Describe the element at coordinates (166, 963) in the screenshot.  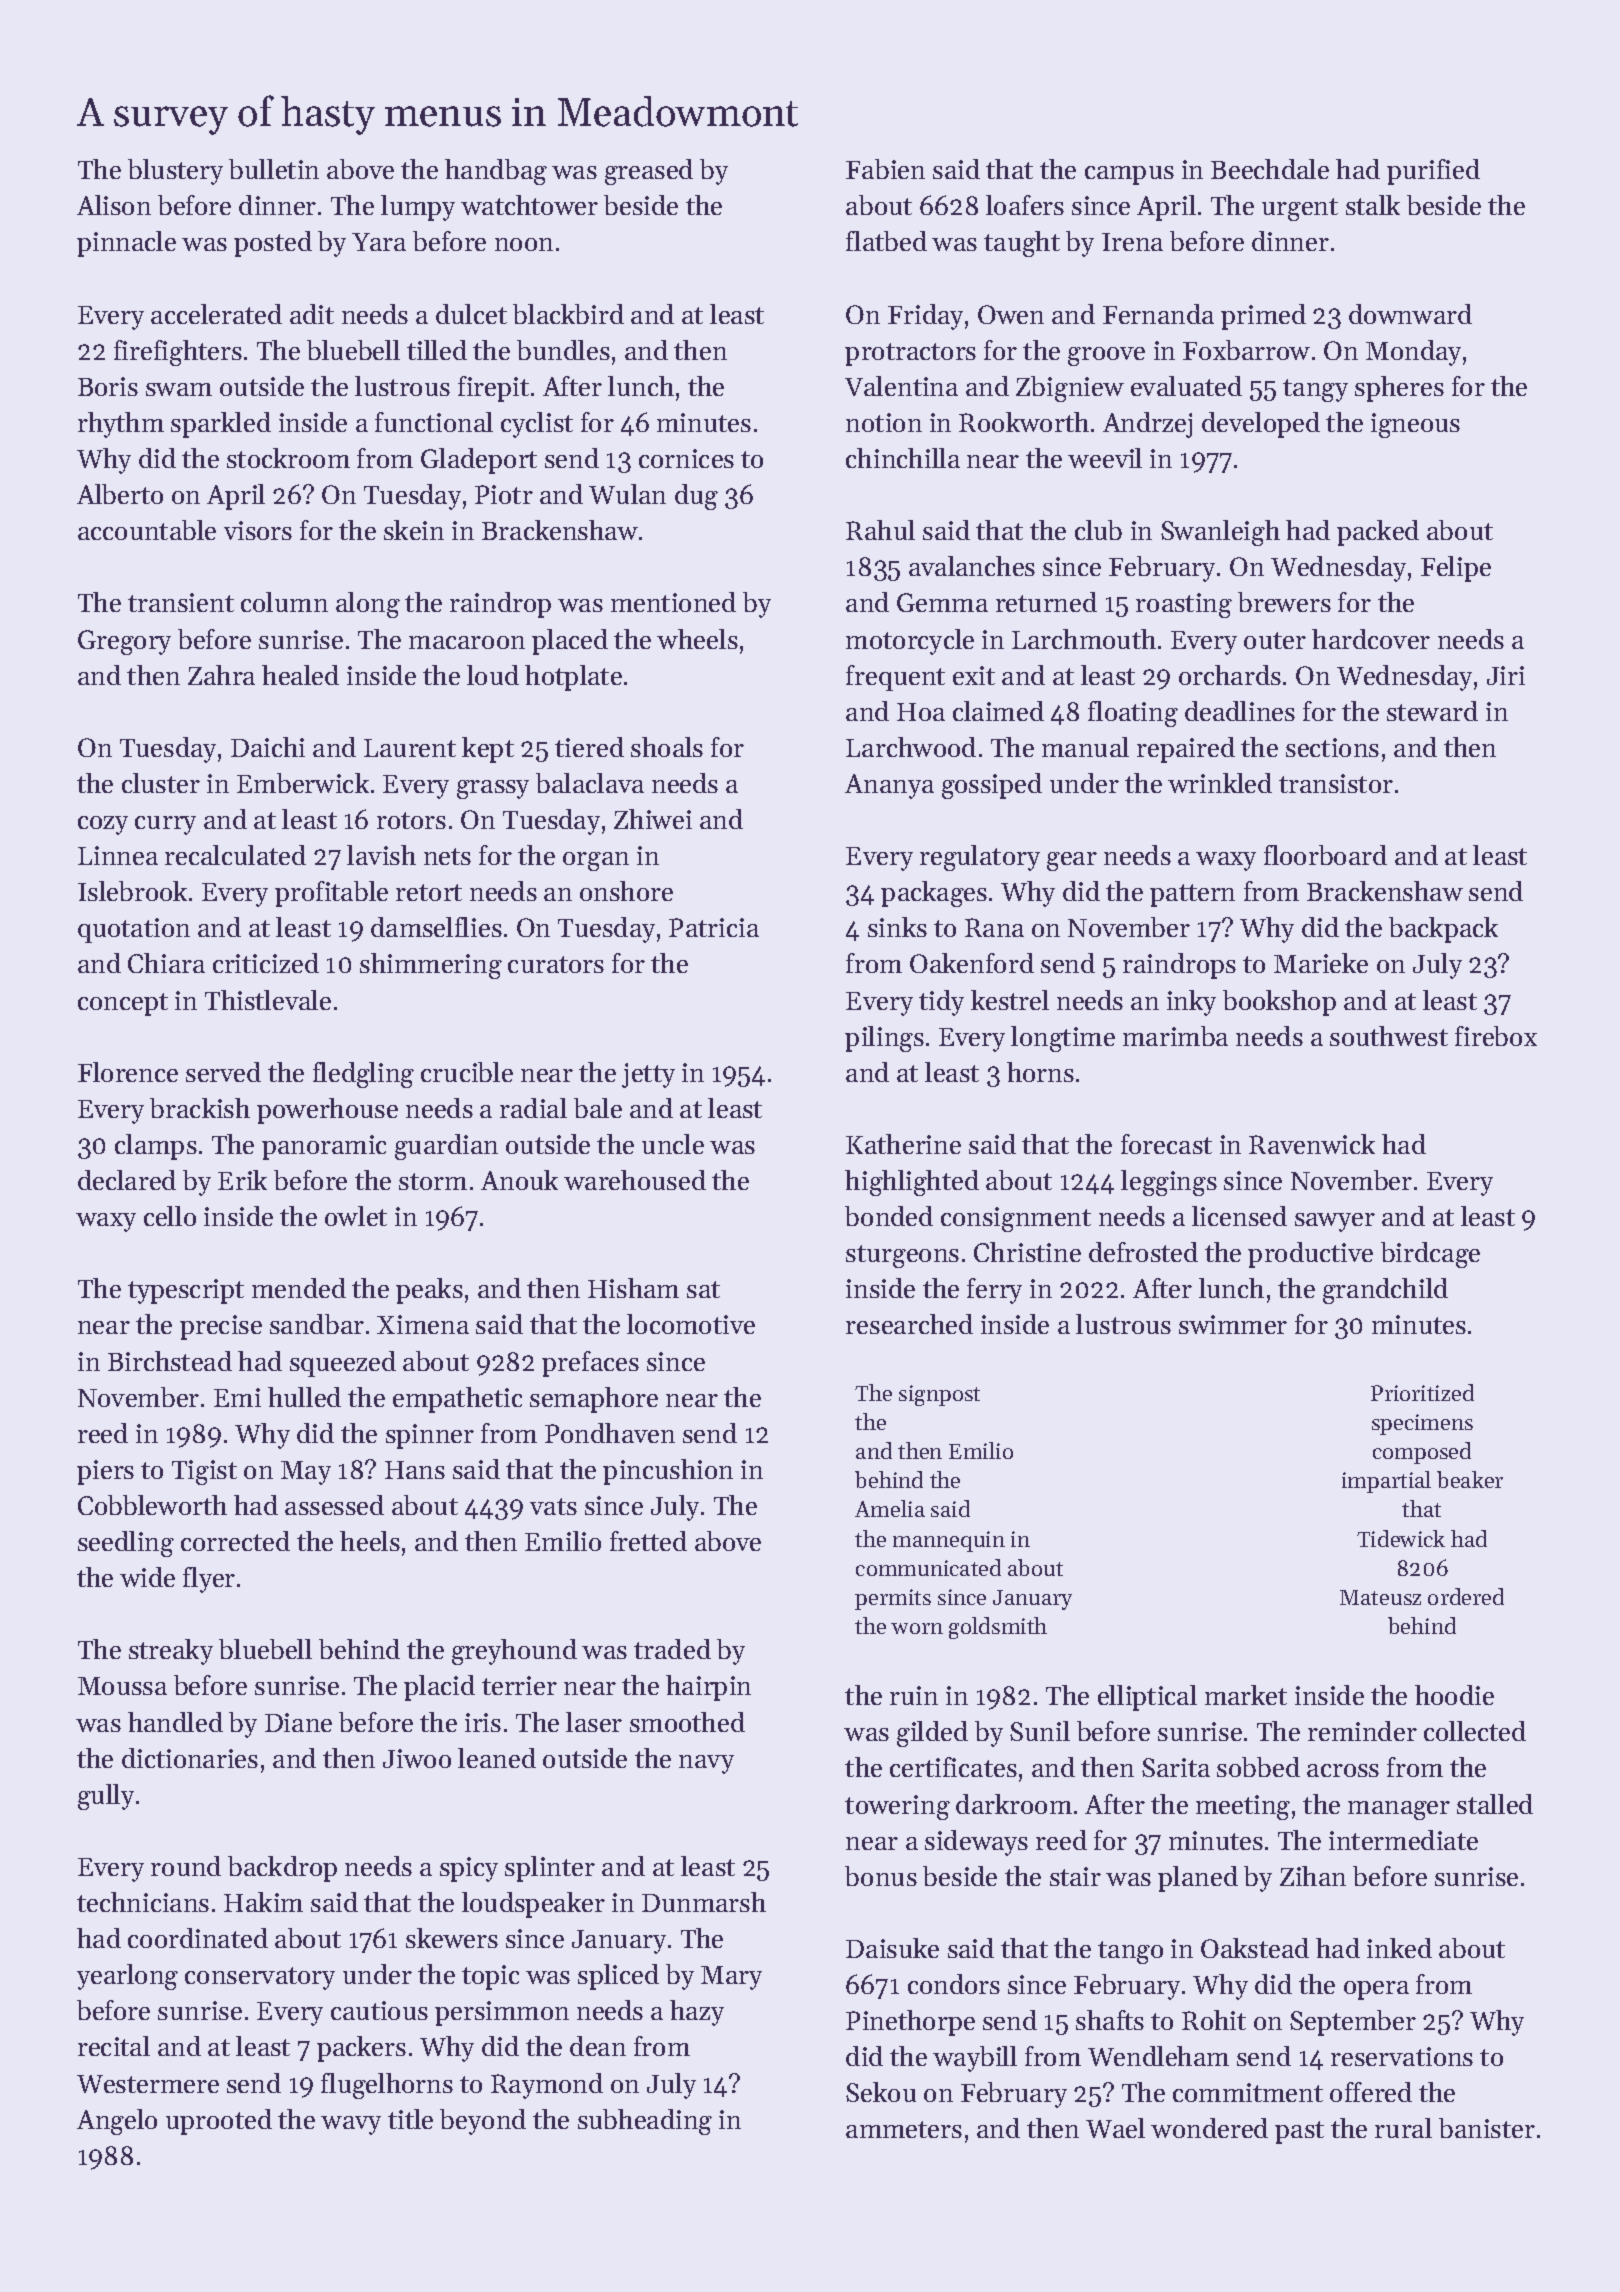
I see `Chiara` at that location.
